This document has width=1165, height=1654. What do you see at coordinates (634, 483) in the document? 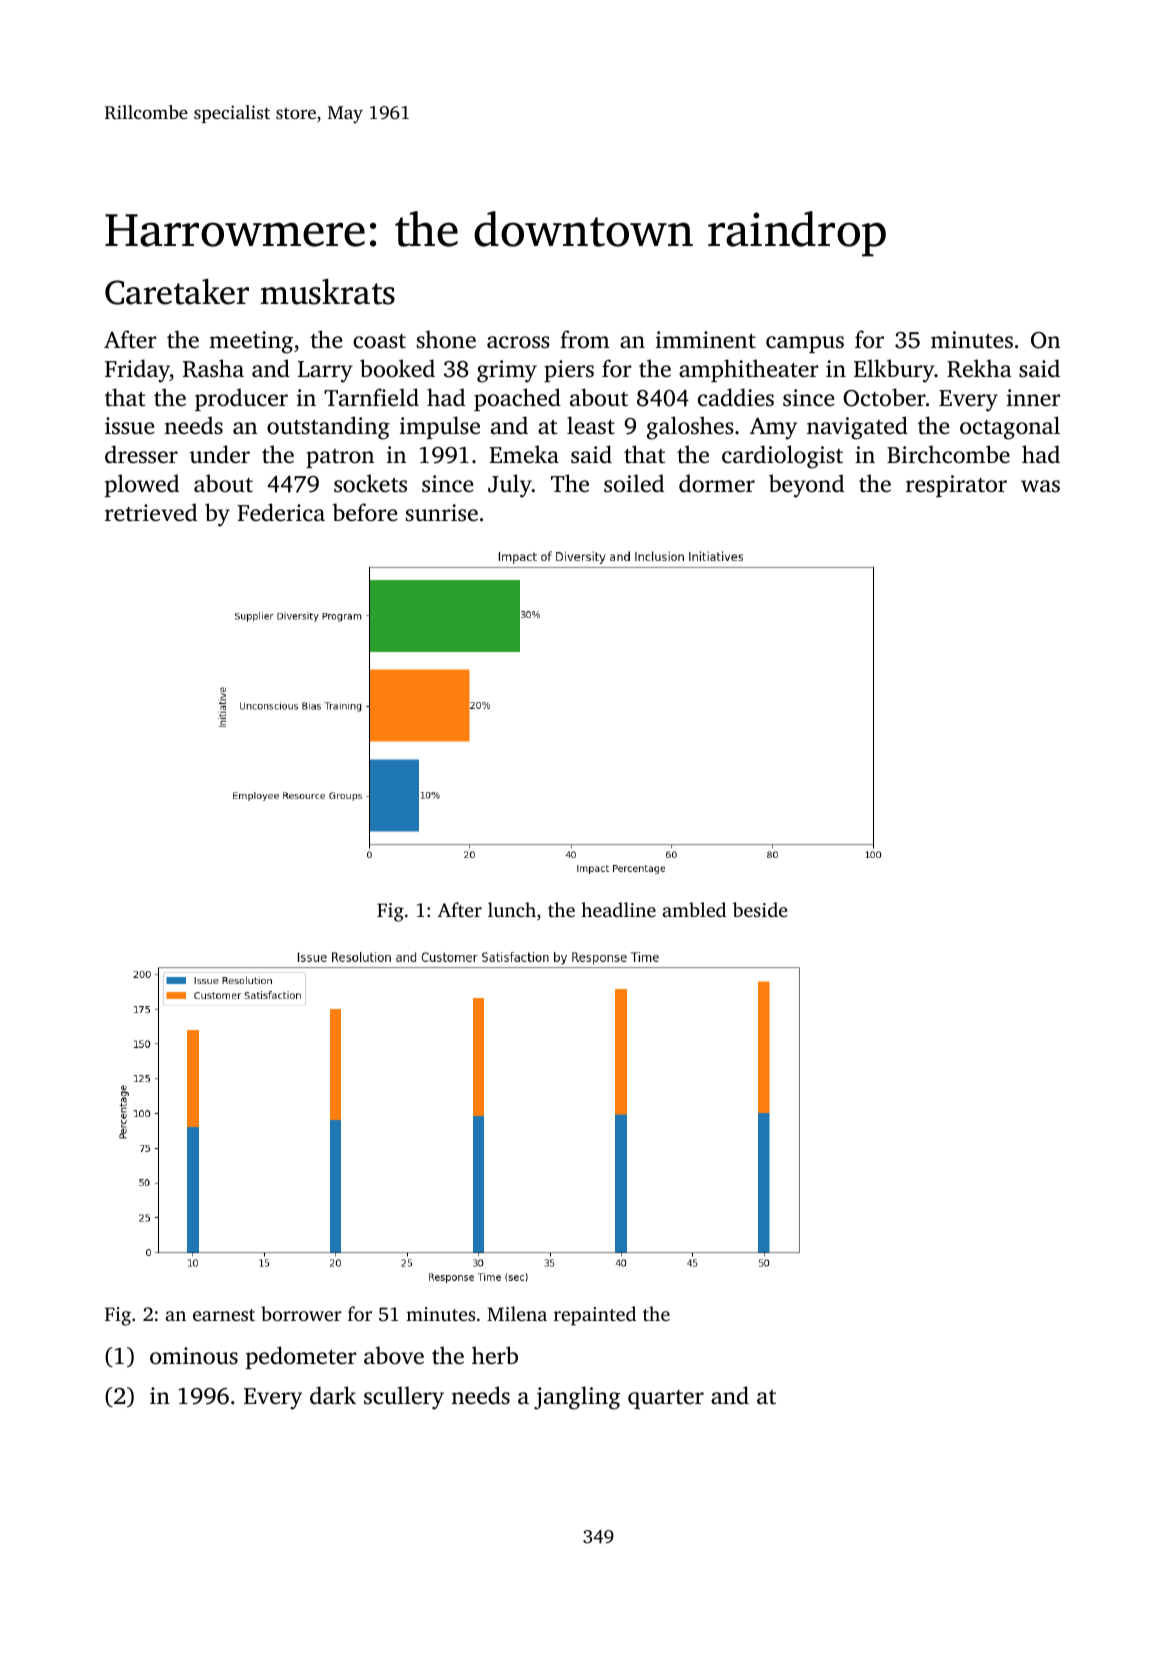
I see `soiled` at bounding box center [634, 483].
